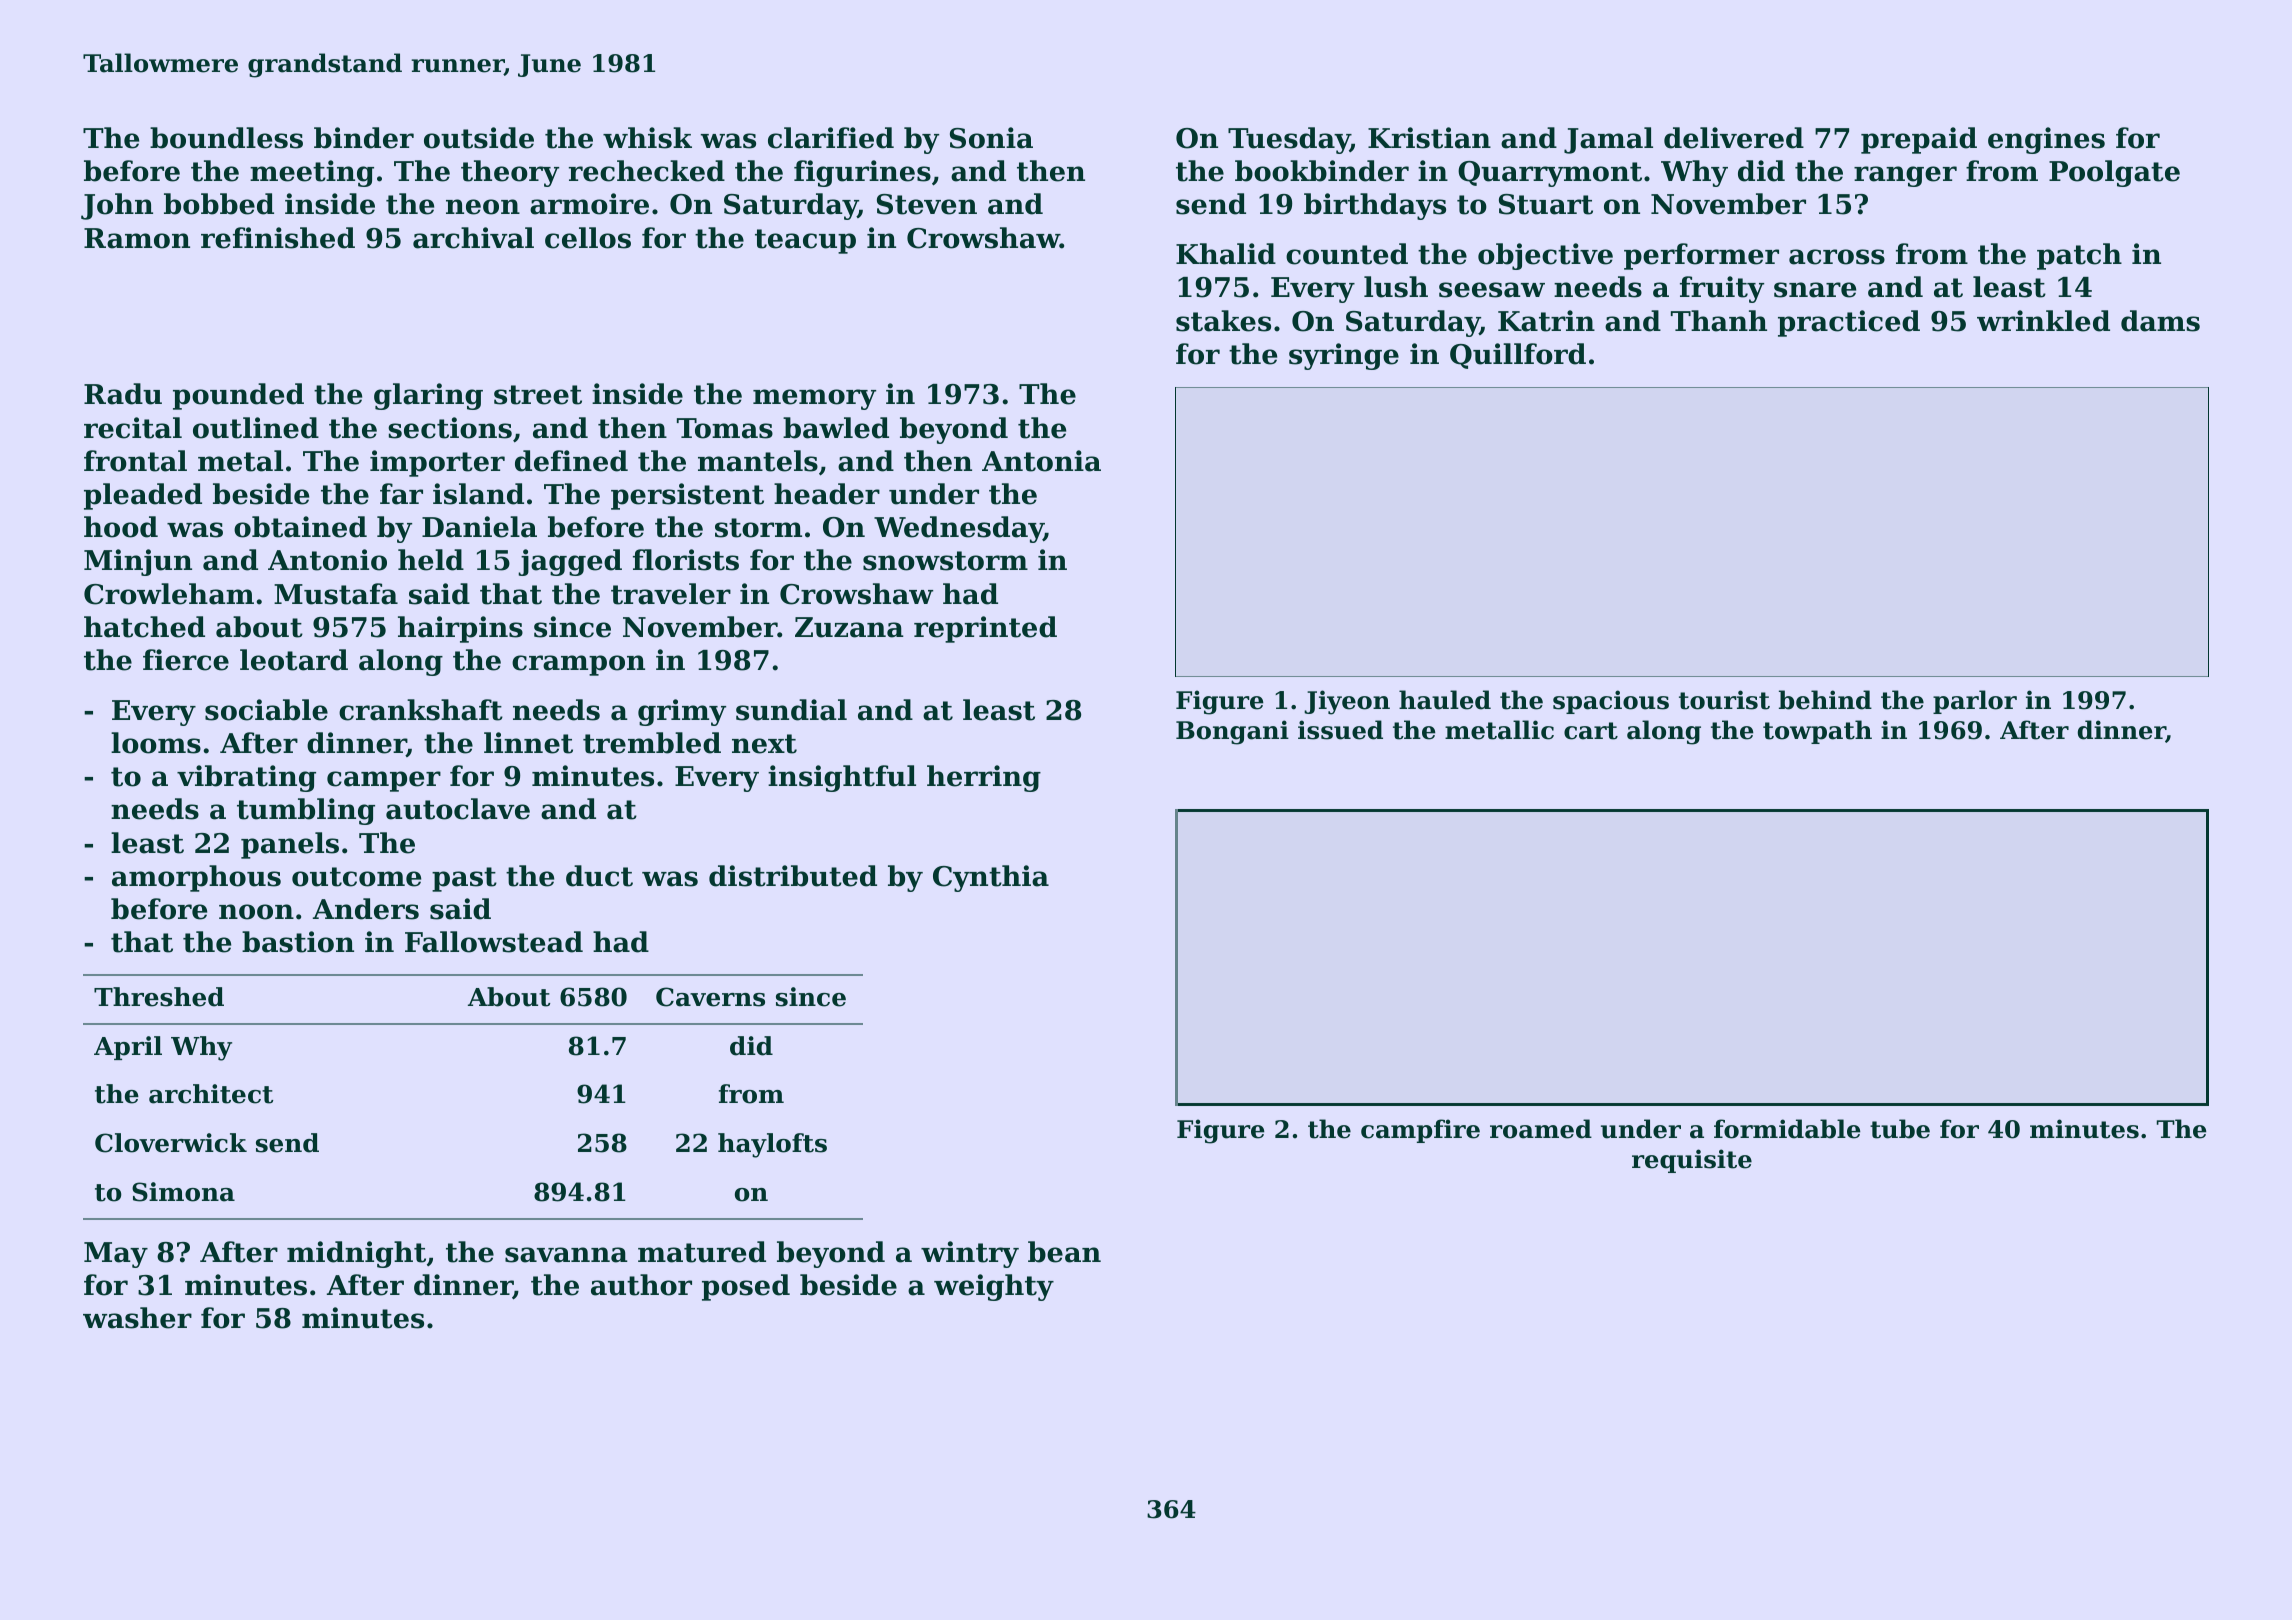 Image resolution: width=2292 pixels, height=1620 pixels. I want to click on midnight, so click(356, 1254).
